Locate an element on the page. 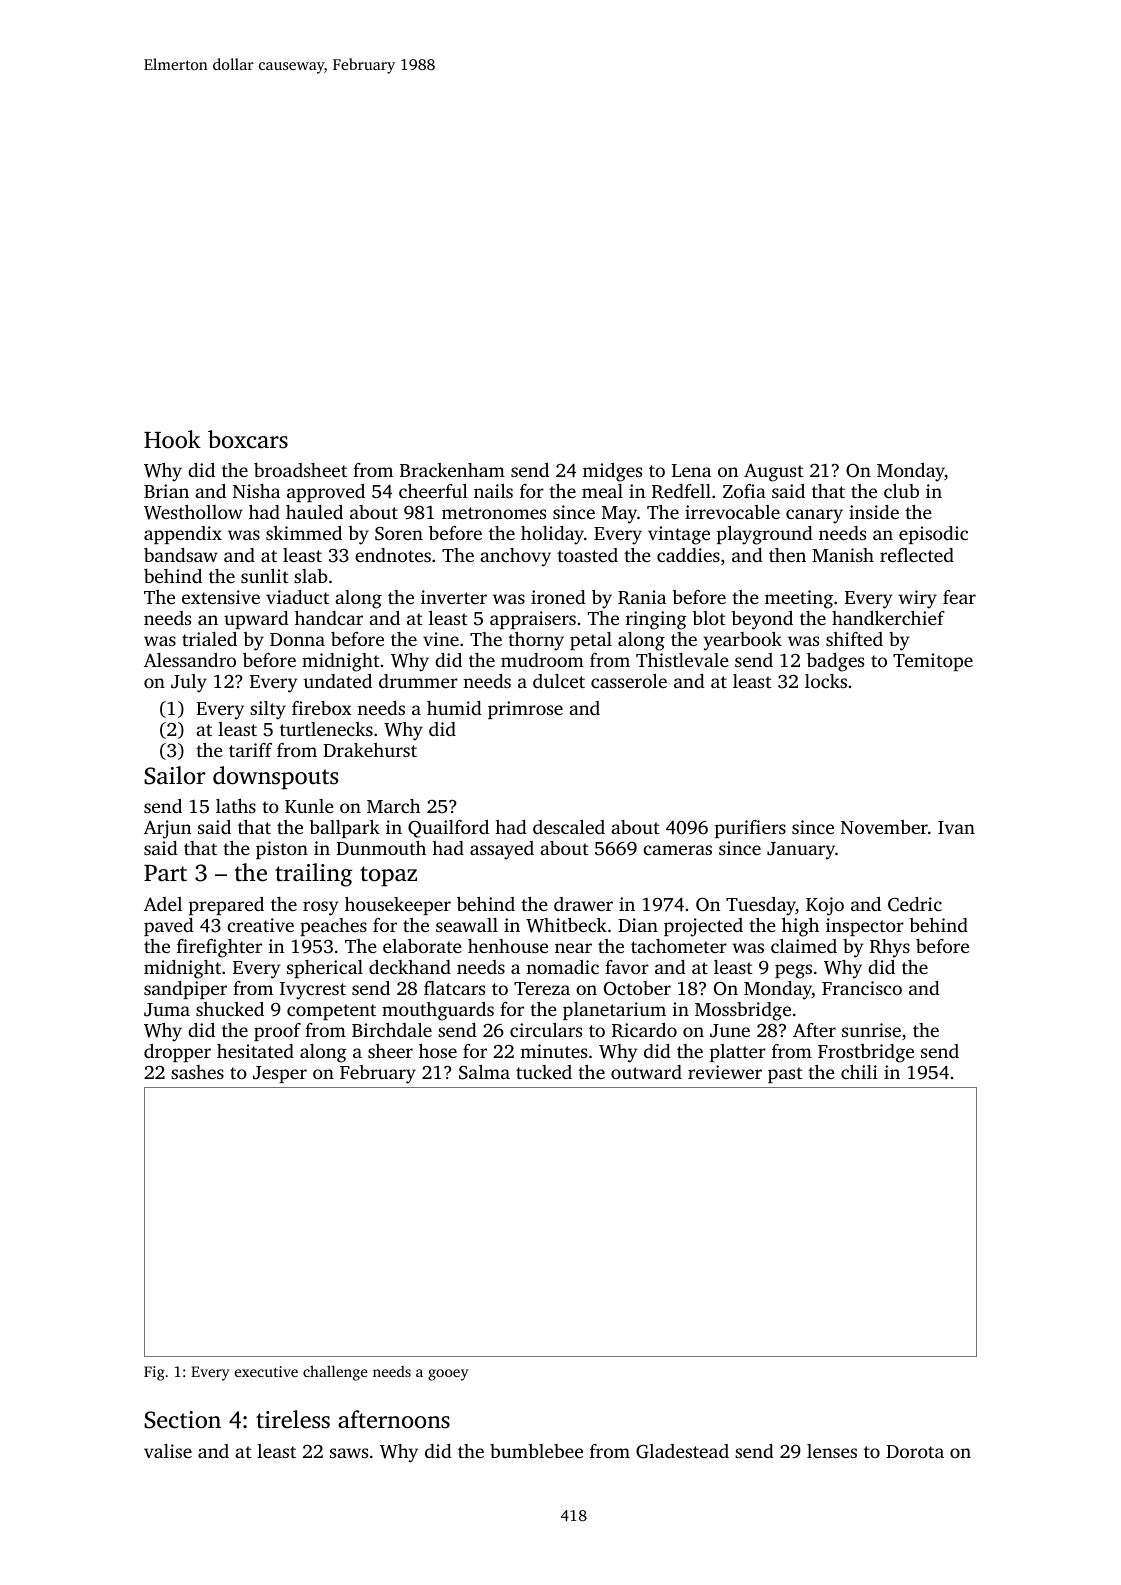 The width and height of the document is (1121, 1585). July is located at coordinates (189, 683).
